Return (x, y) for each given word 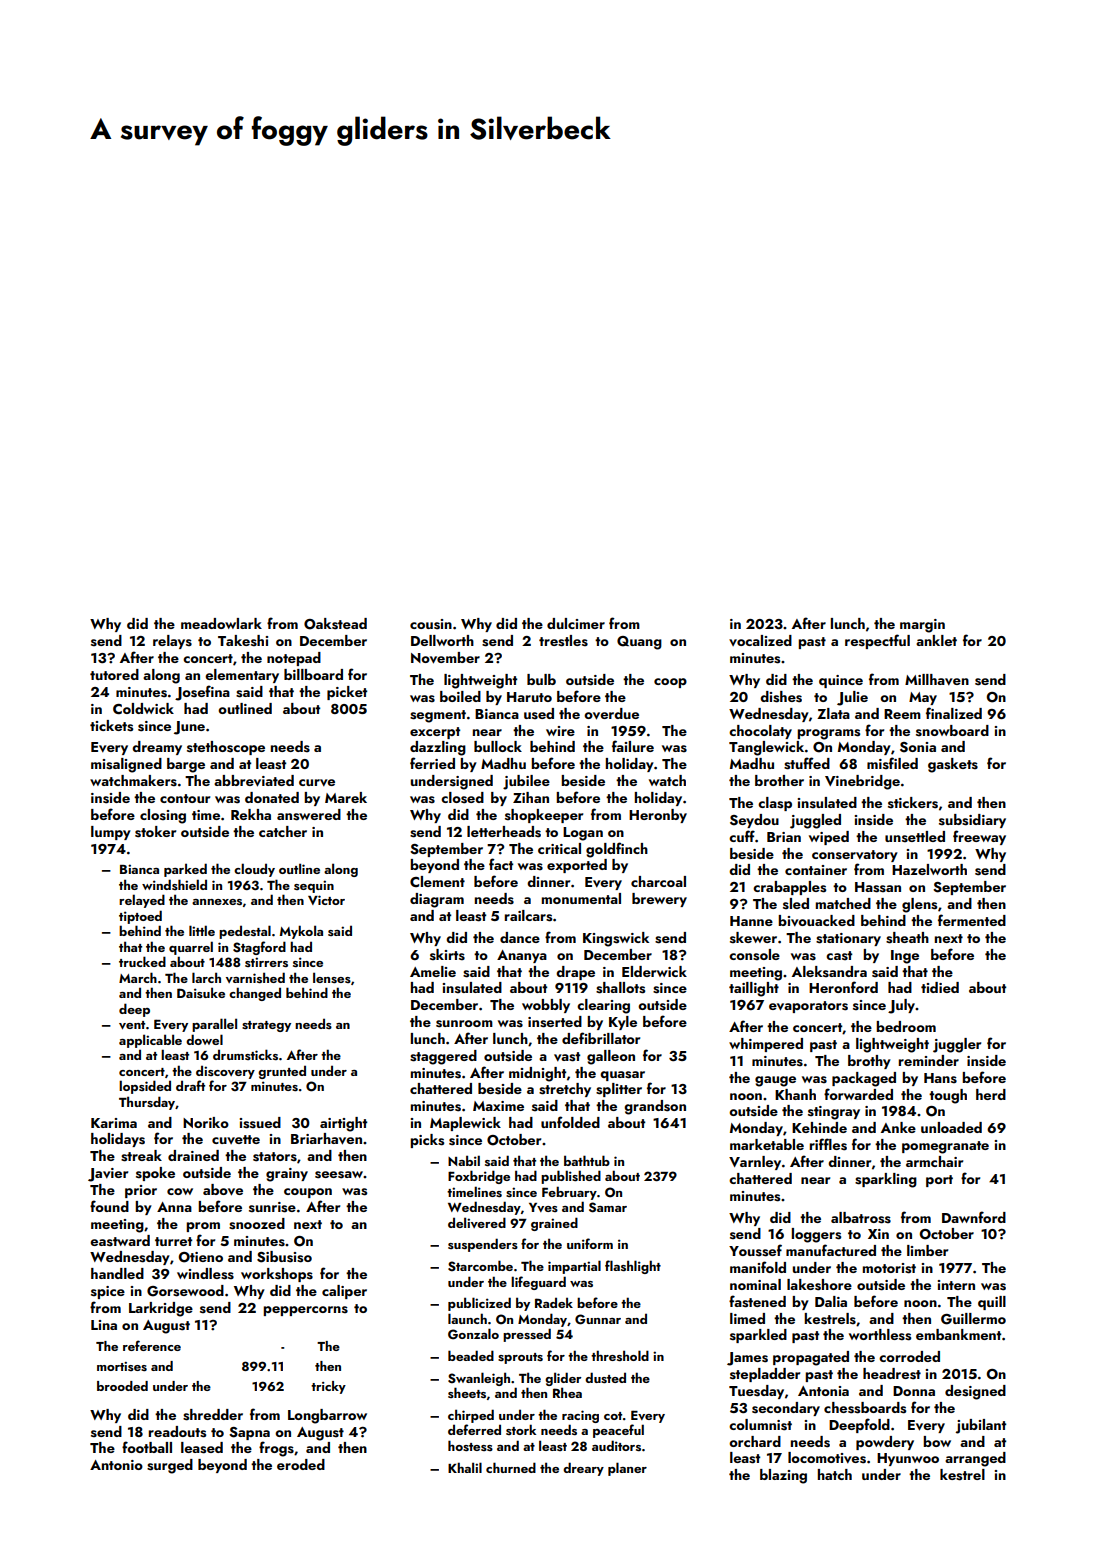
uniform (590, 1243)
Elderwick (654, 971)
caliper (344, 1292)
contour (185, 798)
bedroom (906, 1026)
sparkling (886, 1180)
